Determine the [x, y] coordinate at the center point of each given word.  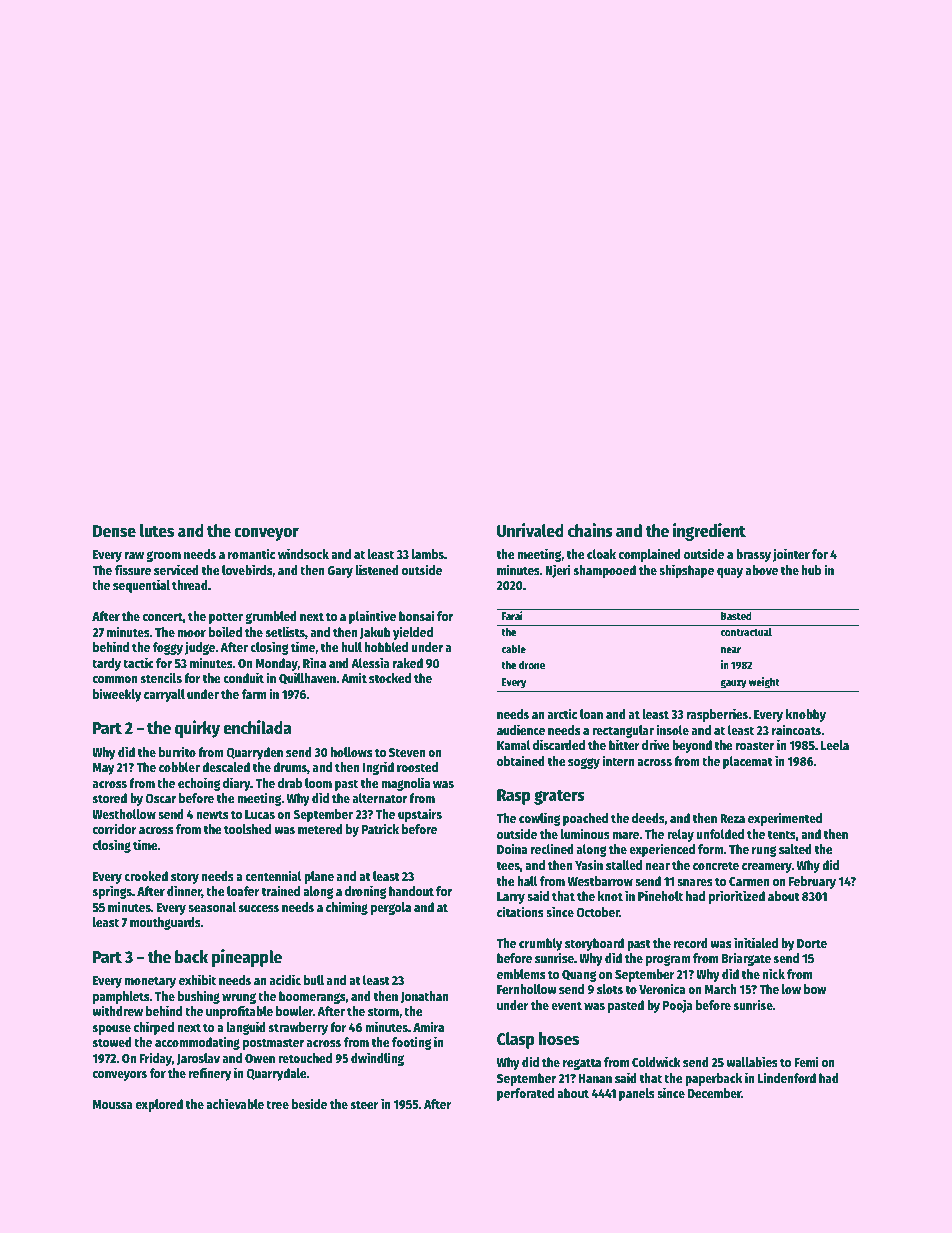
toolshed [247, 829]
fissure [133, 569]
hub [811, 570]
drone [532, 665]
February [812, 882]
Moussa [113, 1104]
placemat [748, 762]
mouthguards [165, 923]
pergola [391, 908]
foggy [168, 648]
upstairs [420, 815]
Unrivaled [530, 530]
